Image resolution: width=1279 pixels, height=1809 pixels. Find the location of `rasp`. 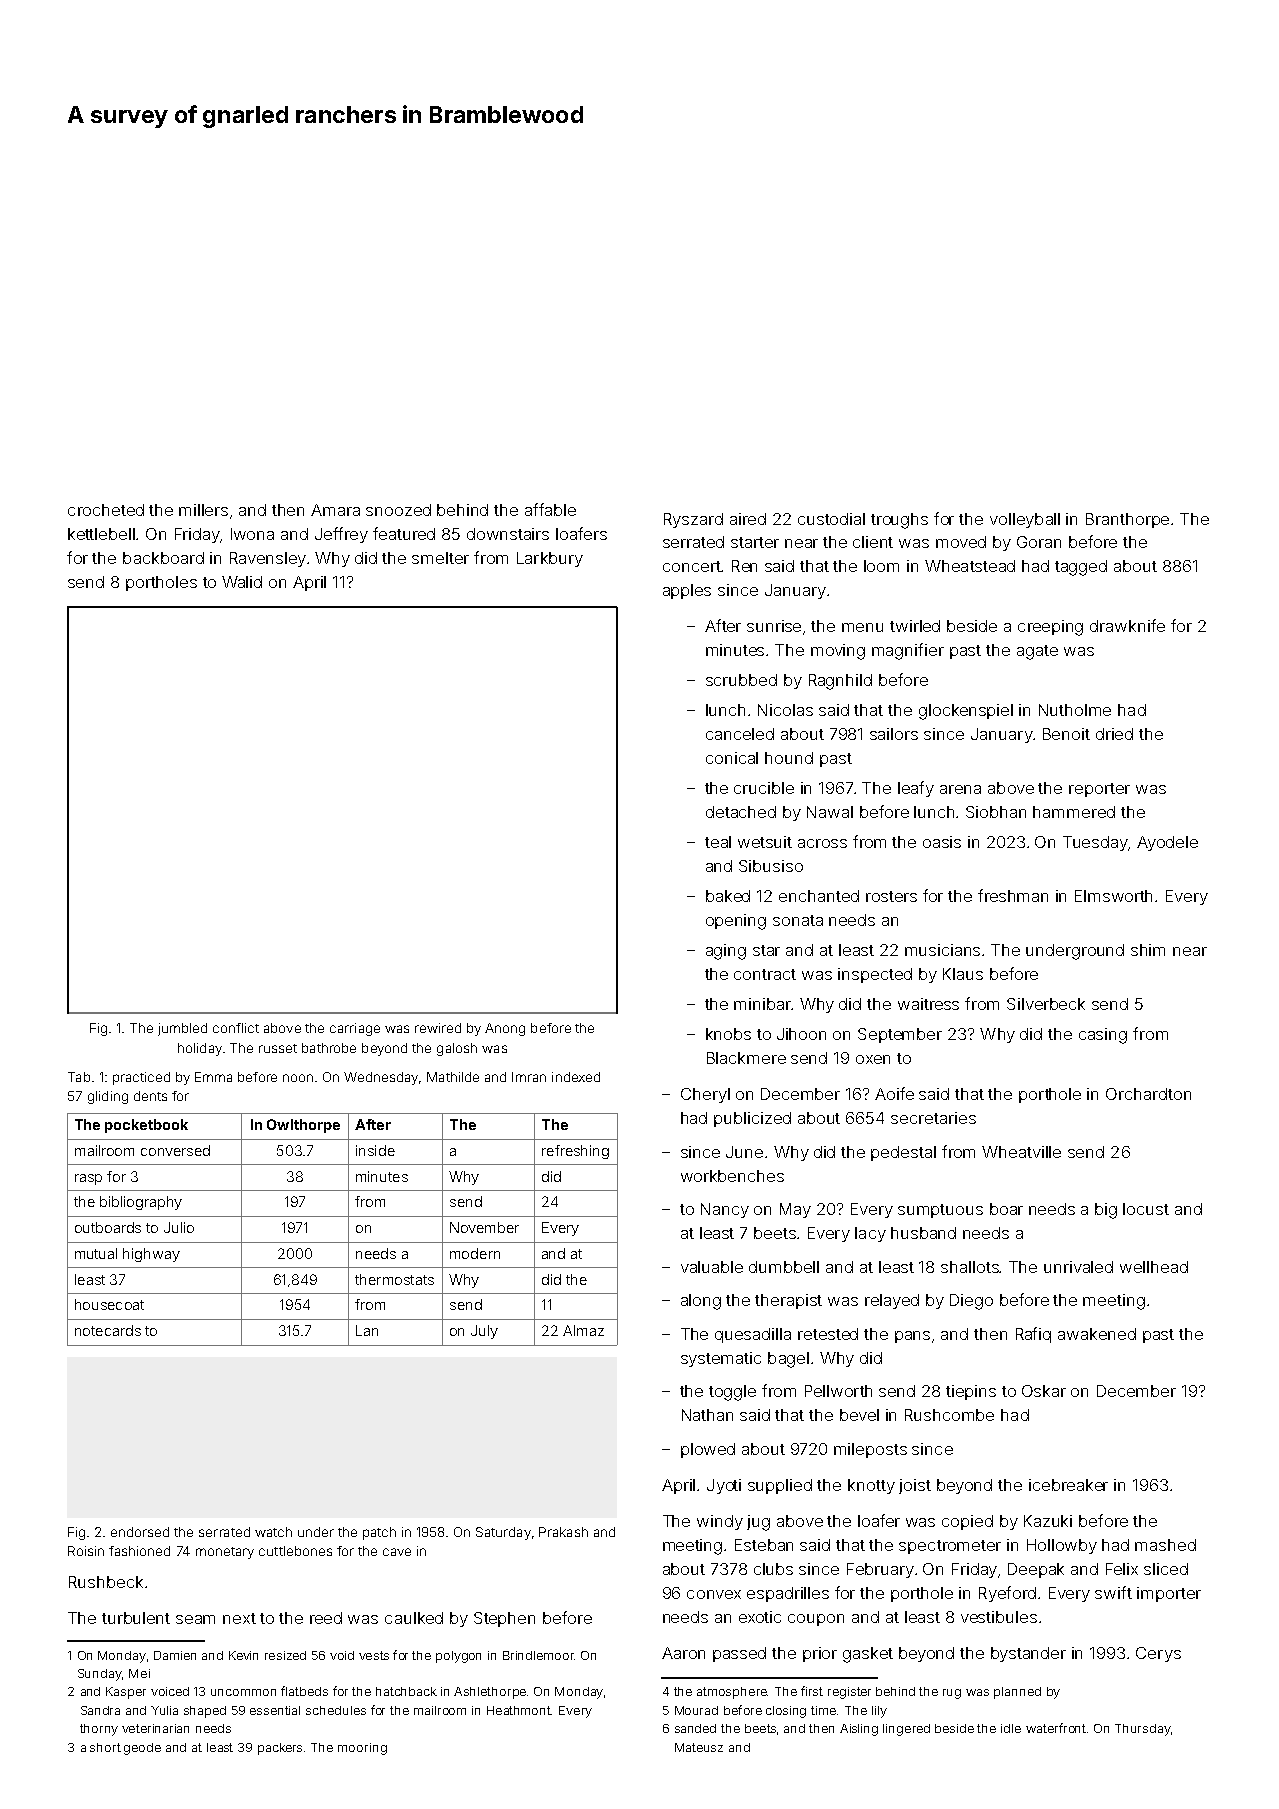

rasp is located at coordinates (88, 1179).
